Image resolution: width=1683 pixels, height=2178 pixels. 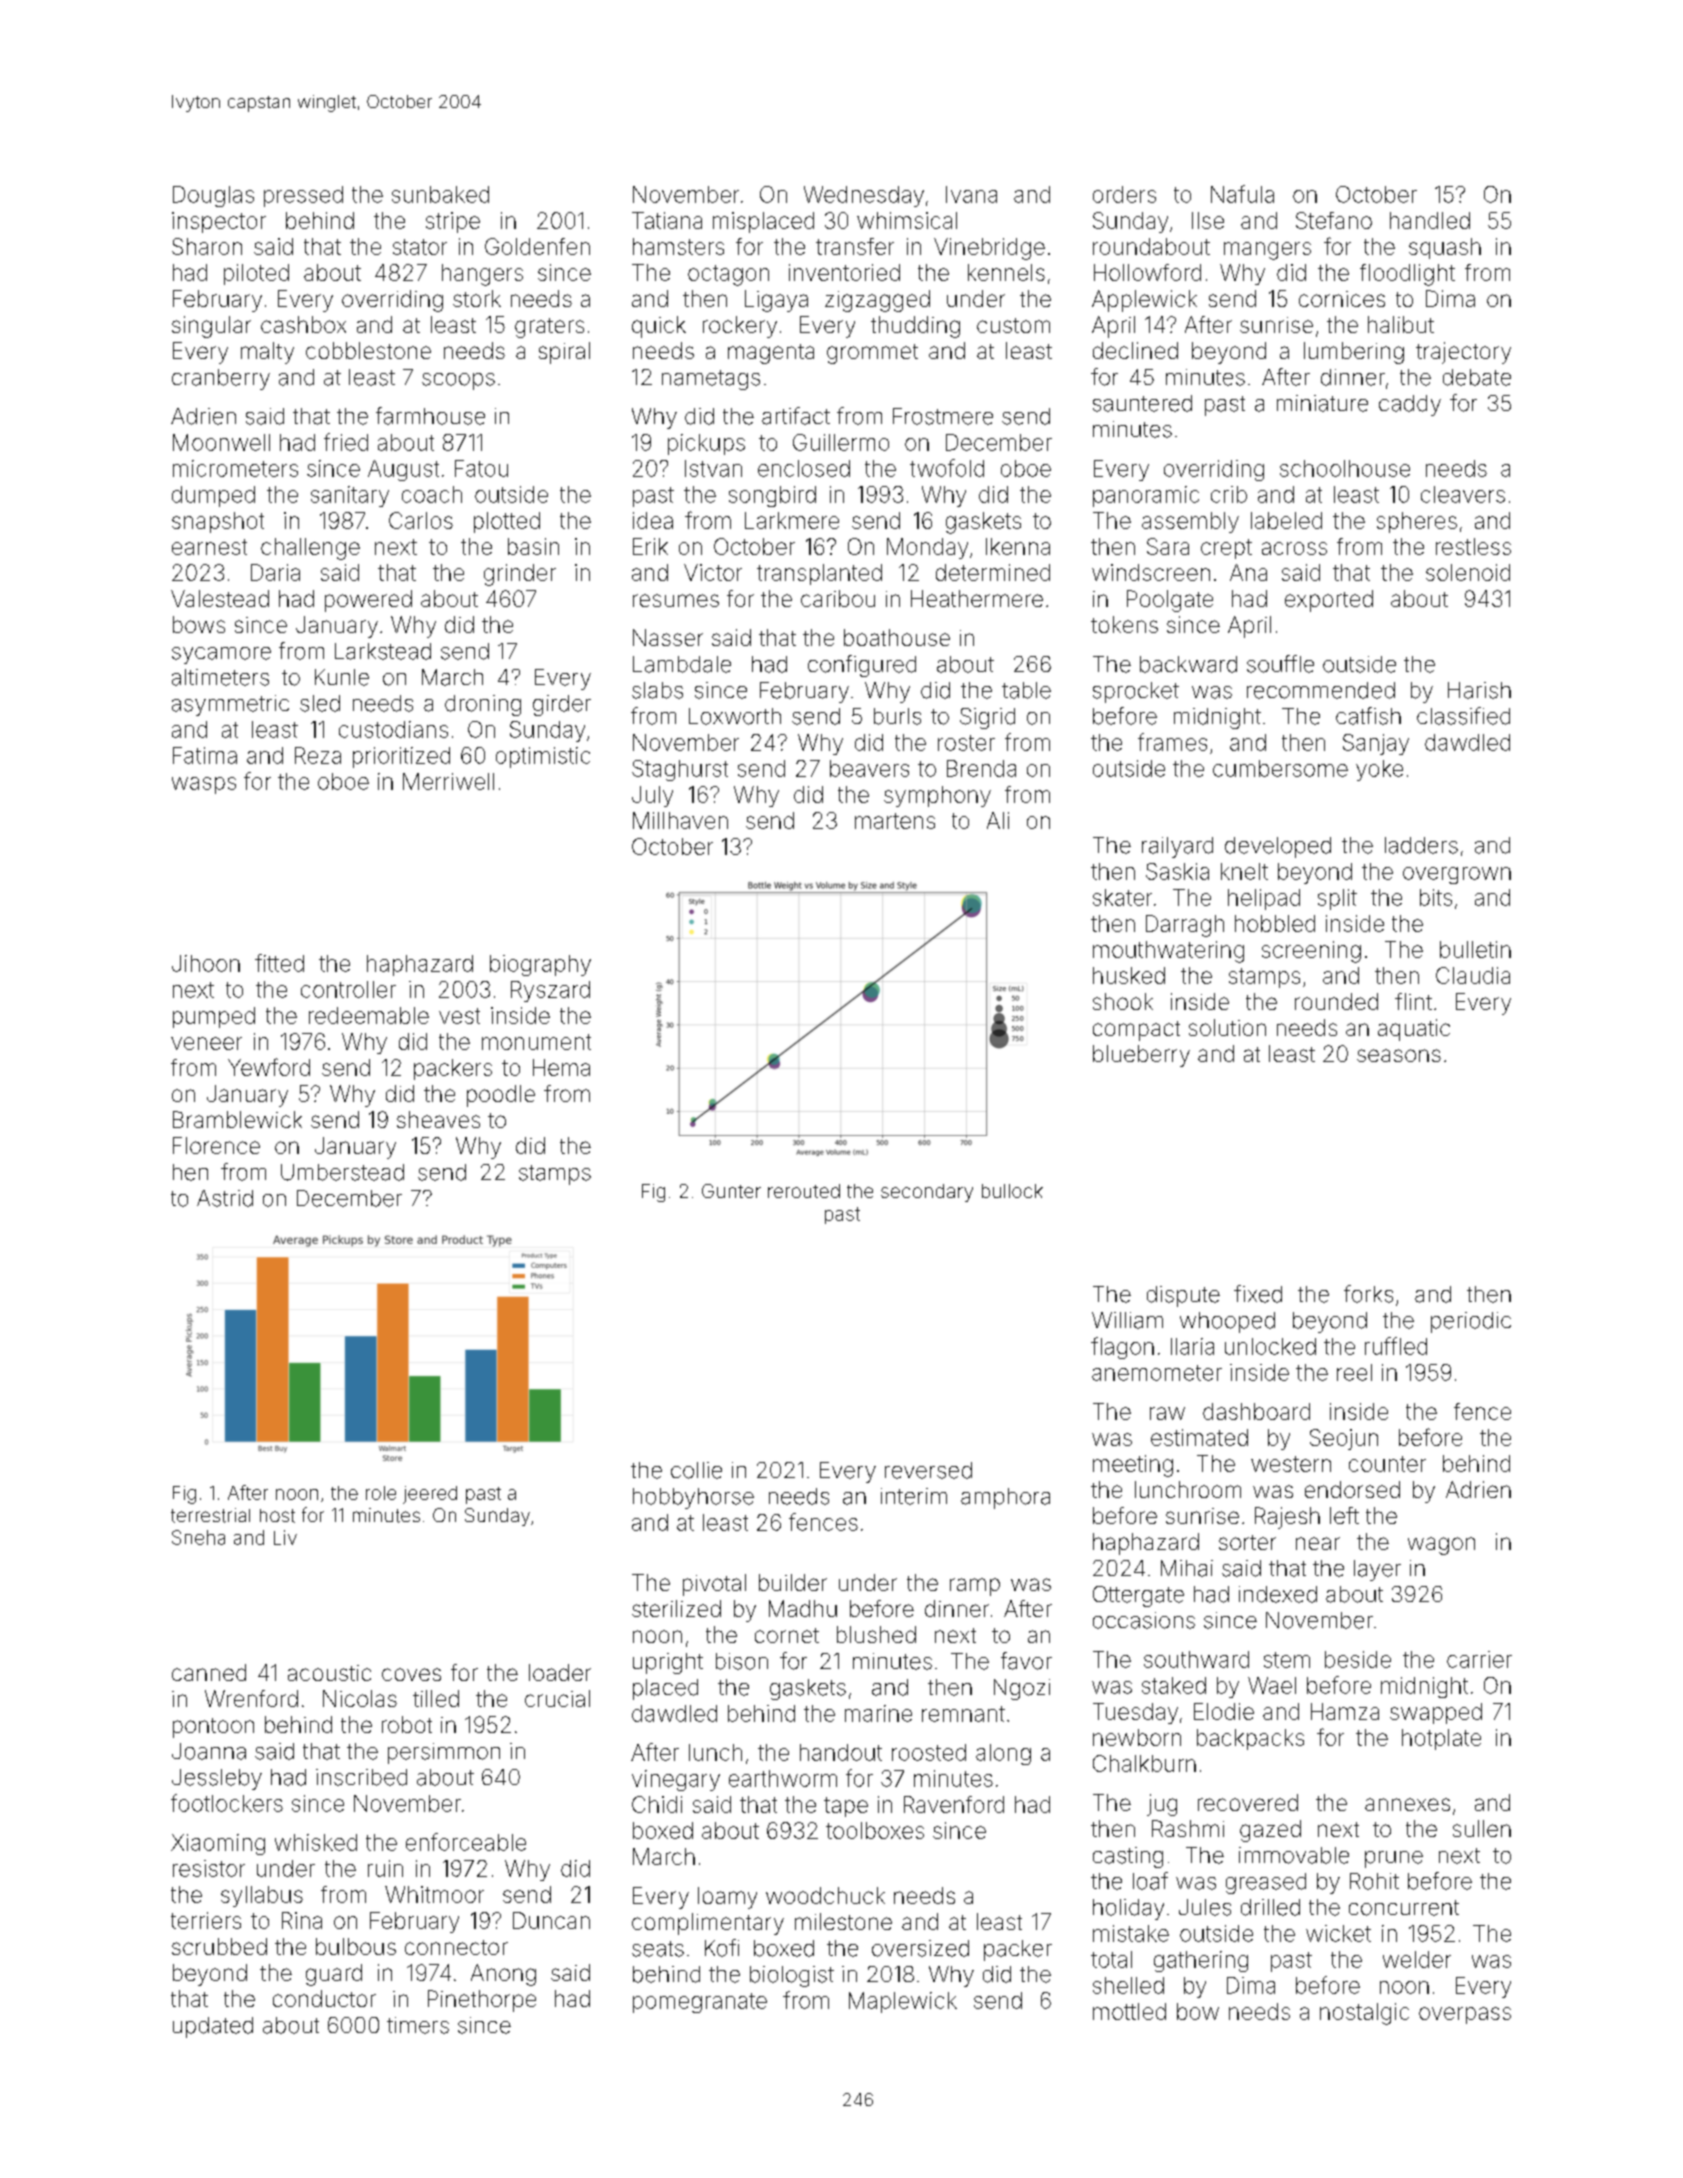 What do you see at coordinates (696, 1470) in the image?
I see `collie` at bounding box center [696, 1470].
